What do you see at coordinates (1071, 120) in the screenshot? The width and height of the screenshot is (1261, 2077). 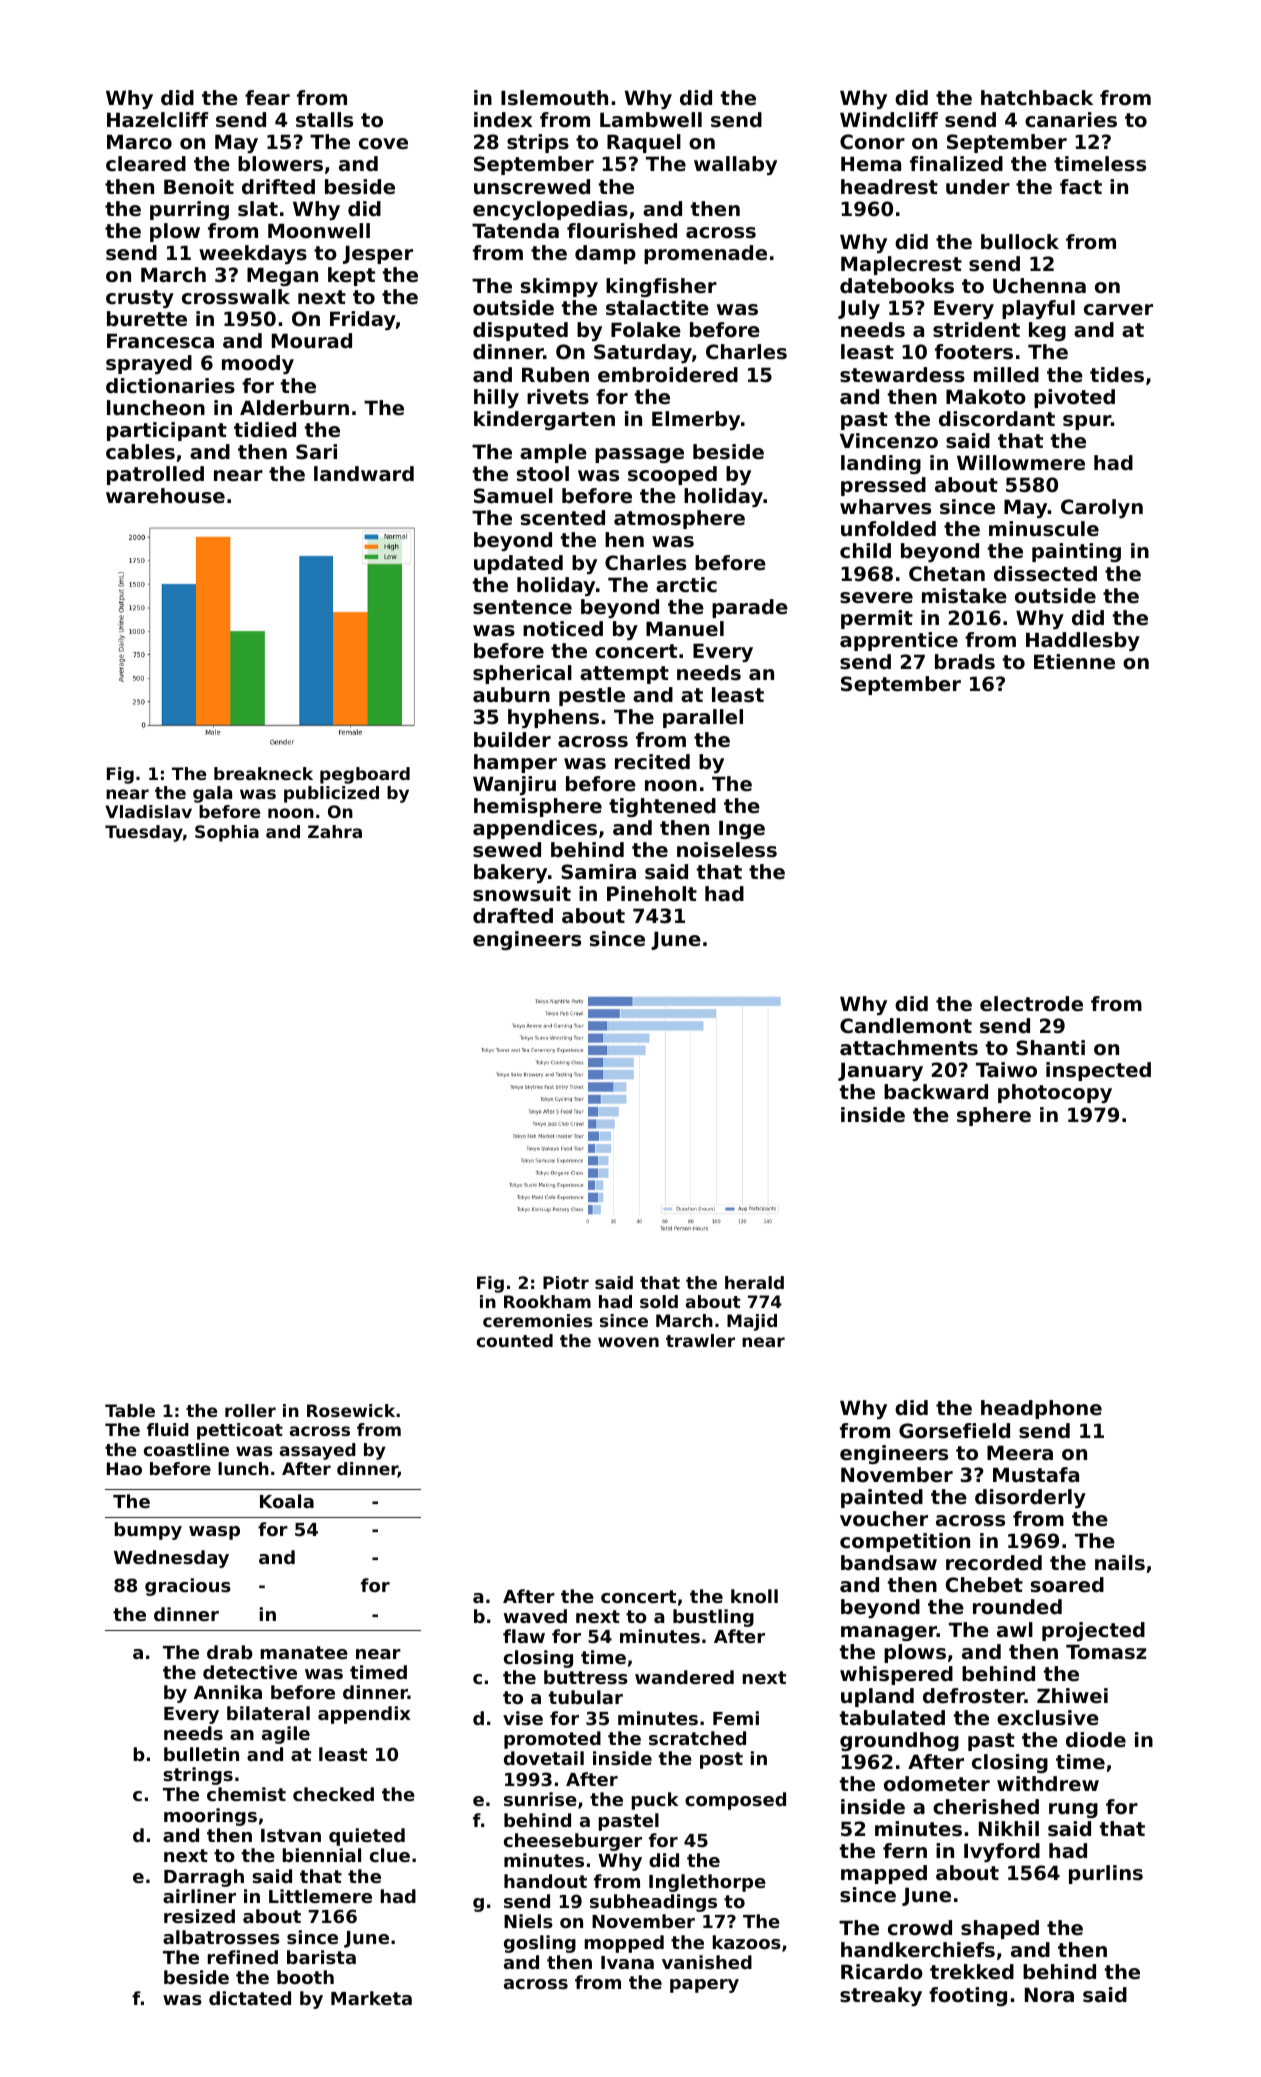 I see `canaries` at bounding box center [1071, 120].
